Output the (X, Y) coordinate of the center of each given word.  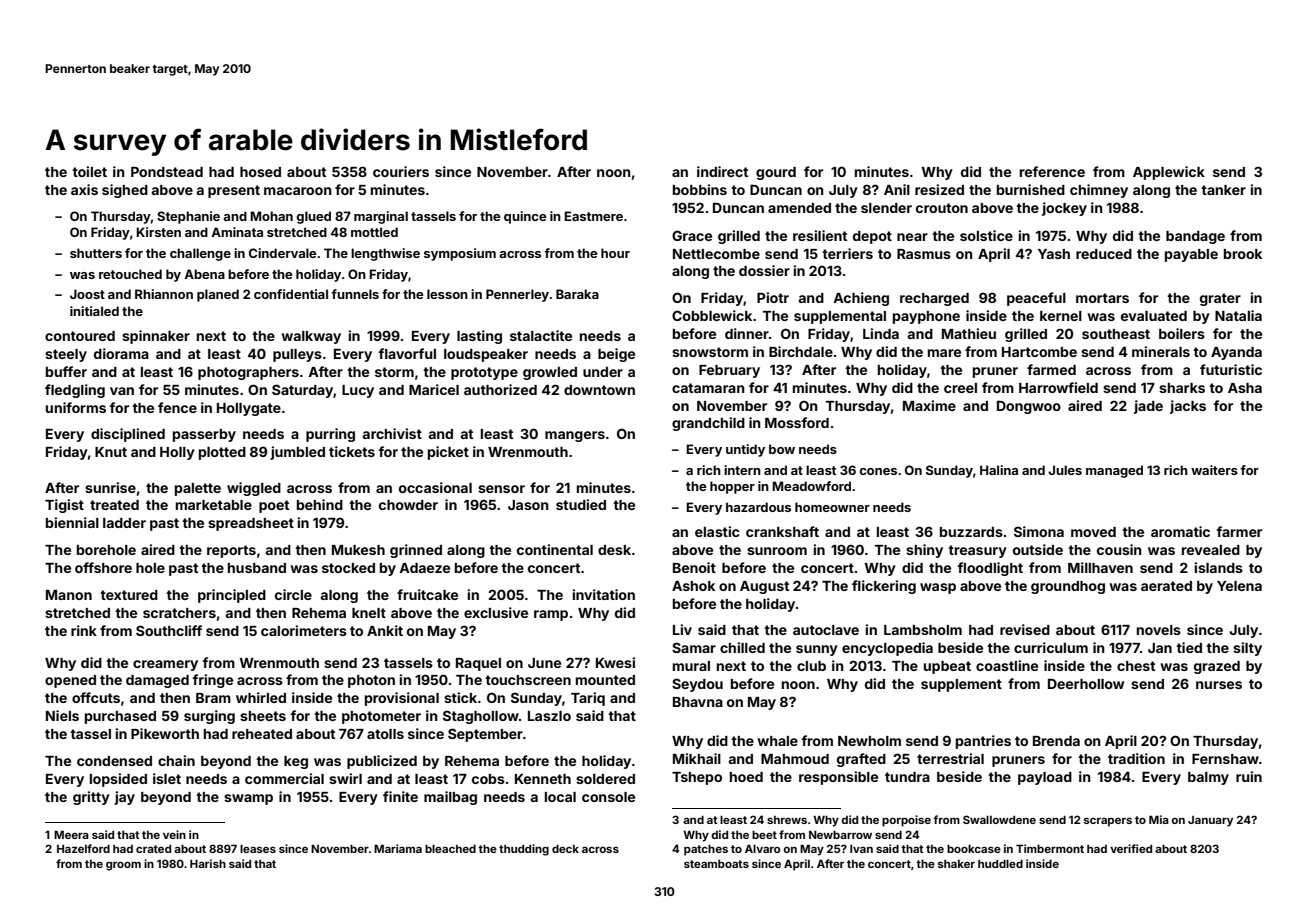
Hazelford (83, 848)
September (485, 735)
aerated (1166, 586)
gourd (776, 173)
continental (555, 549)
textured (129, 595)
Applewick (1169, 173)
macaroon (298, 191)
